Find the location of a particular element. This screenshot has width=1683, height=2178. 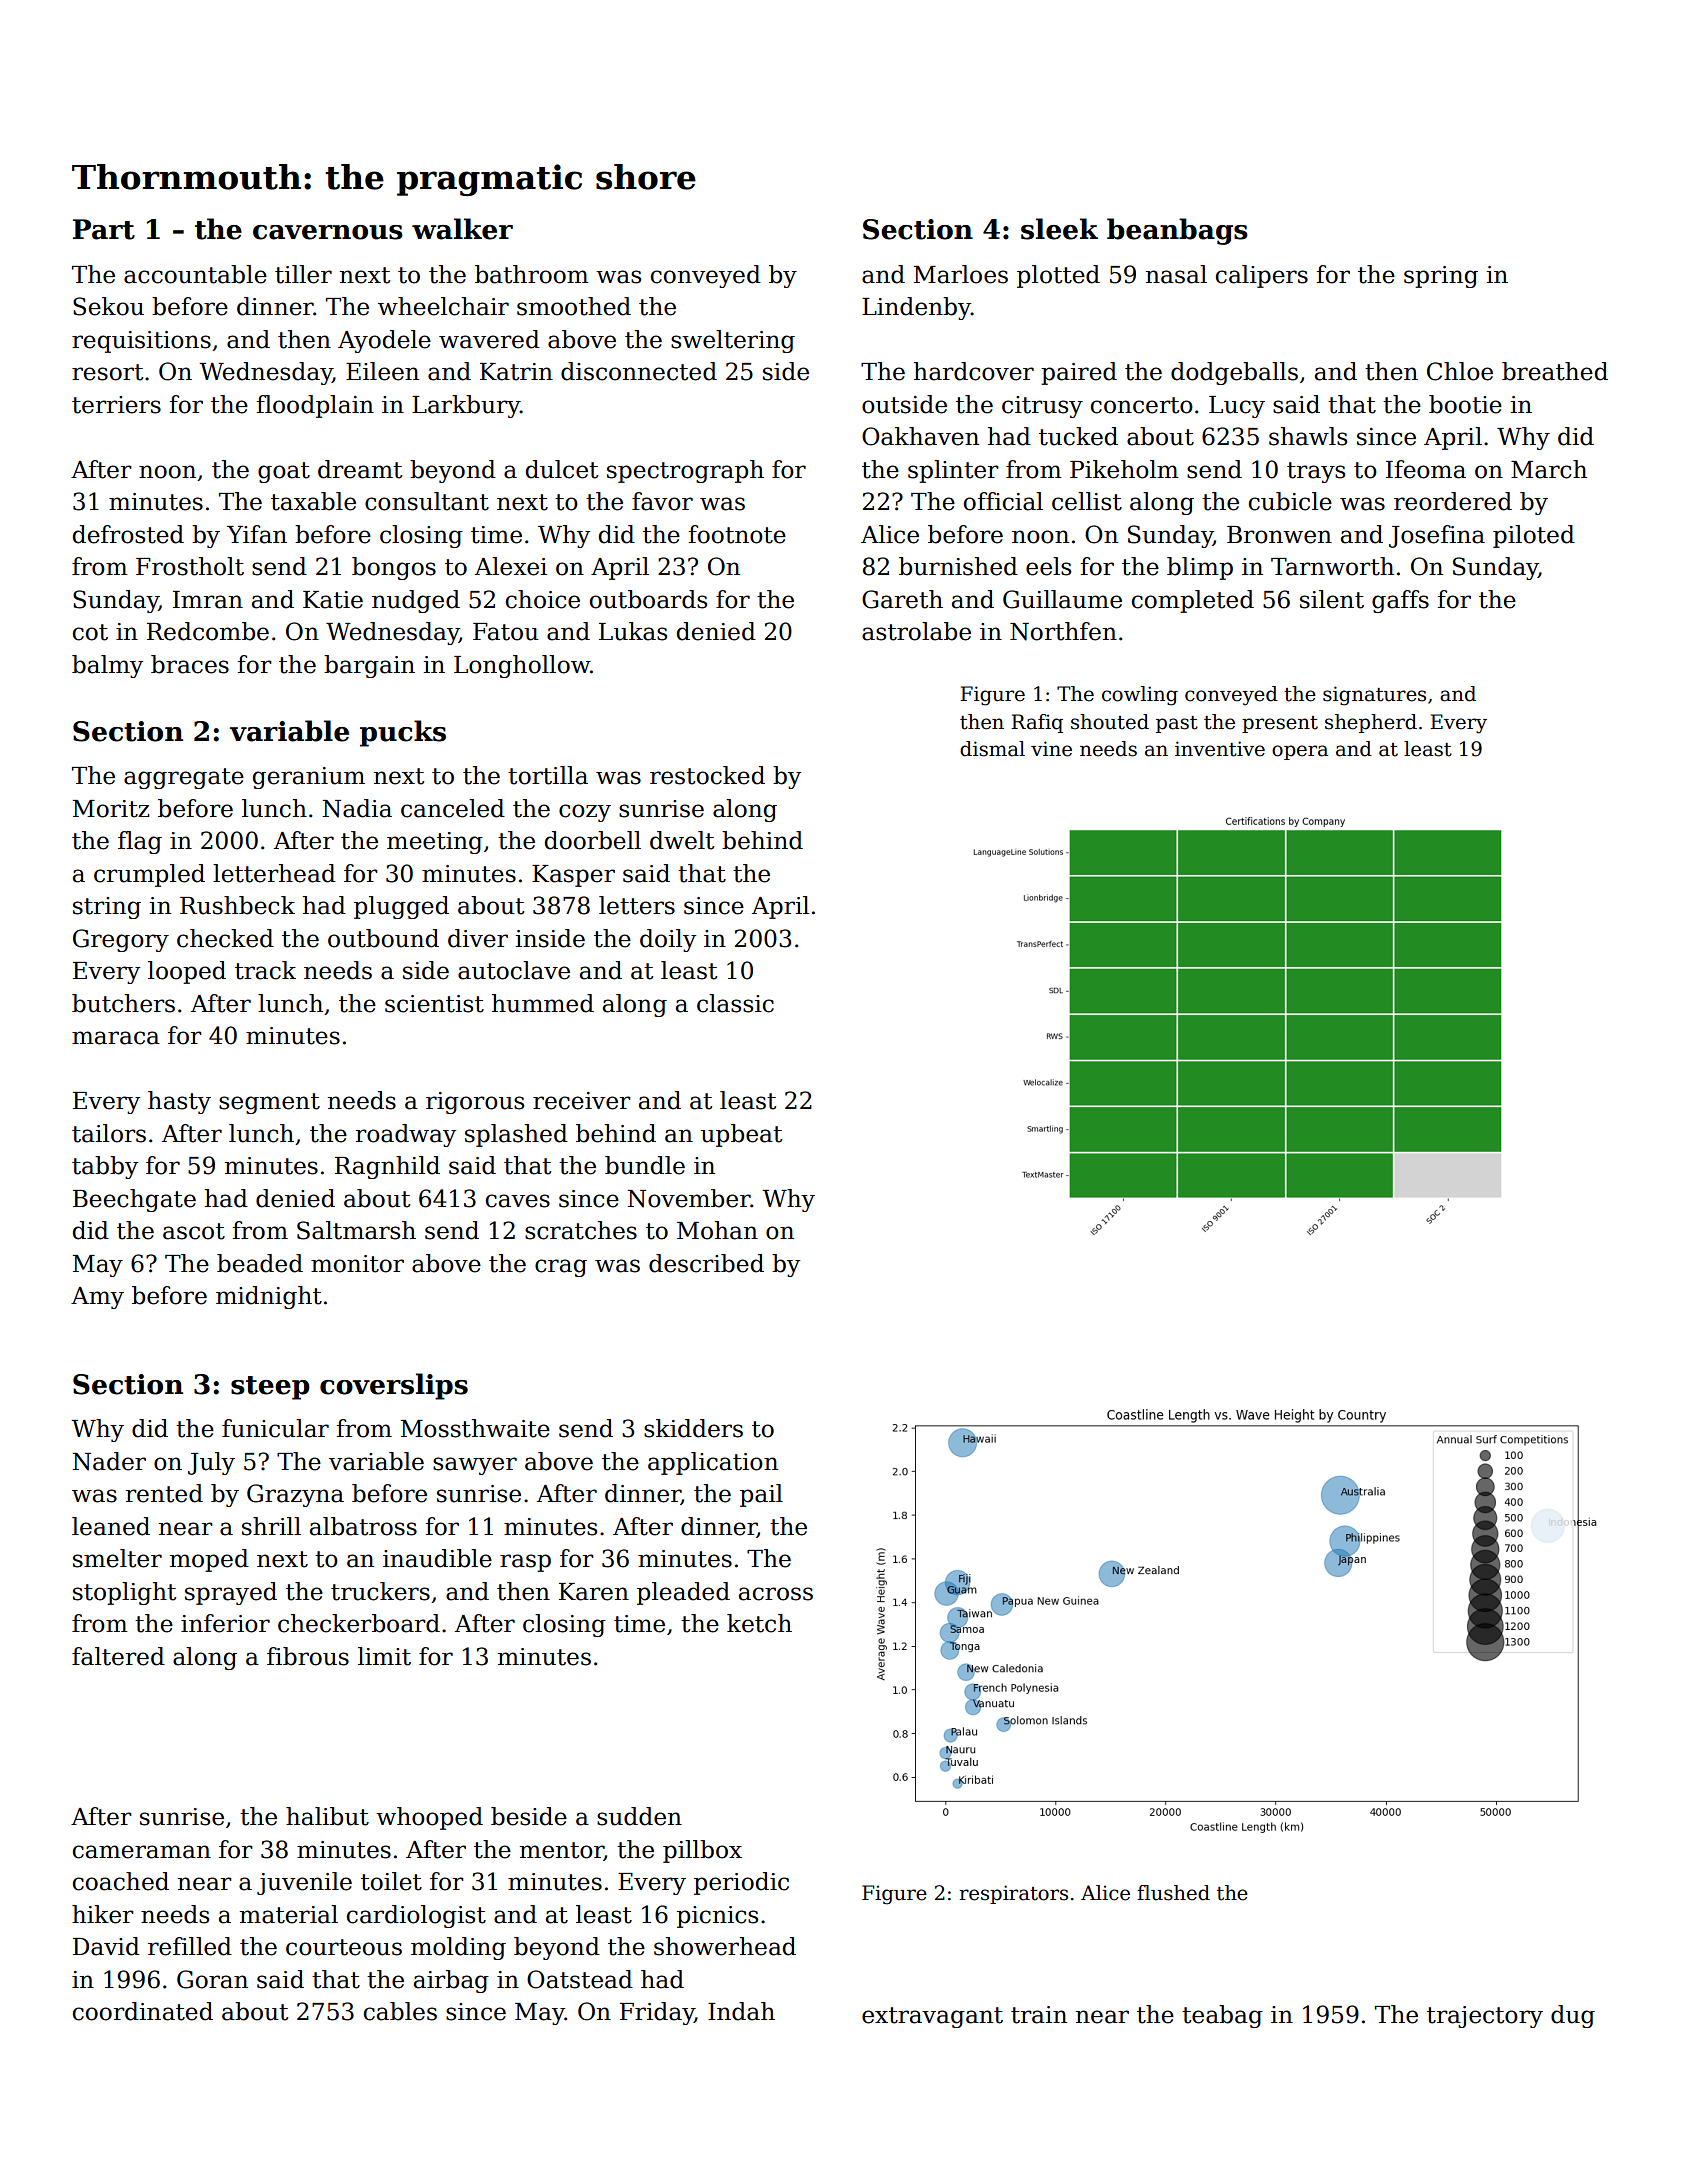

tiller is located at coordinates (303, 274).
